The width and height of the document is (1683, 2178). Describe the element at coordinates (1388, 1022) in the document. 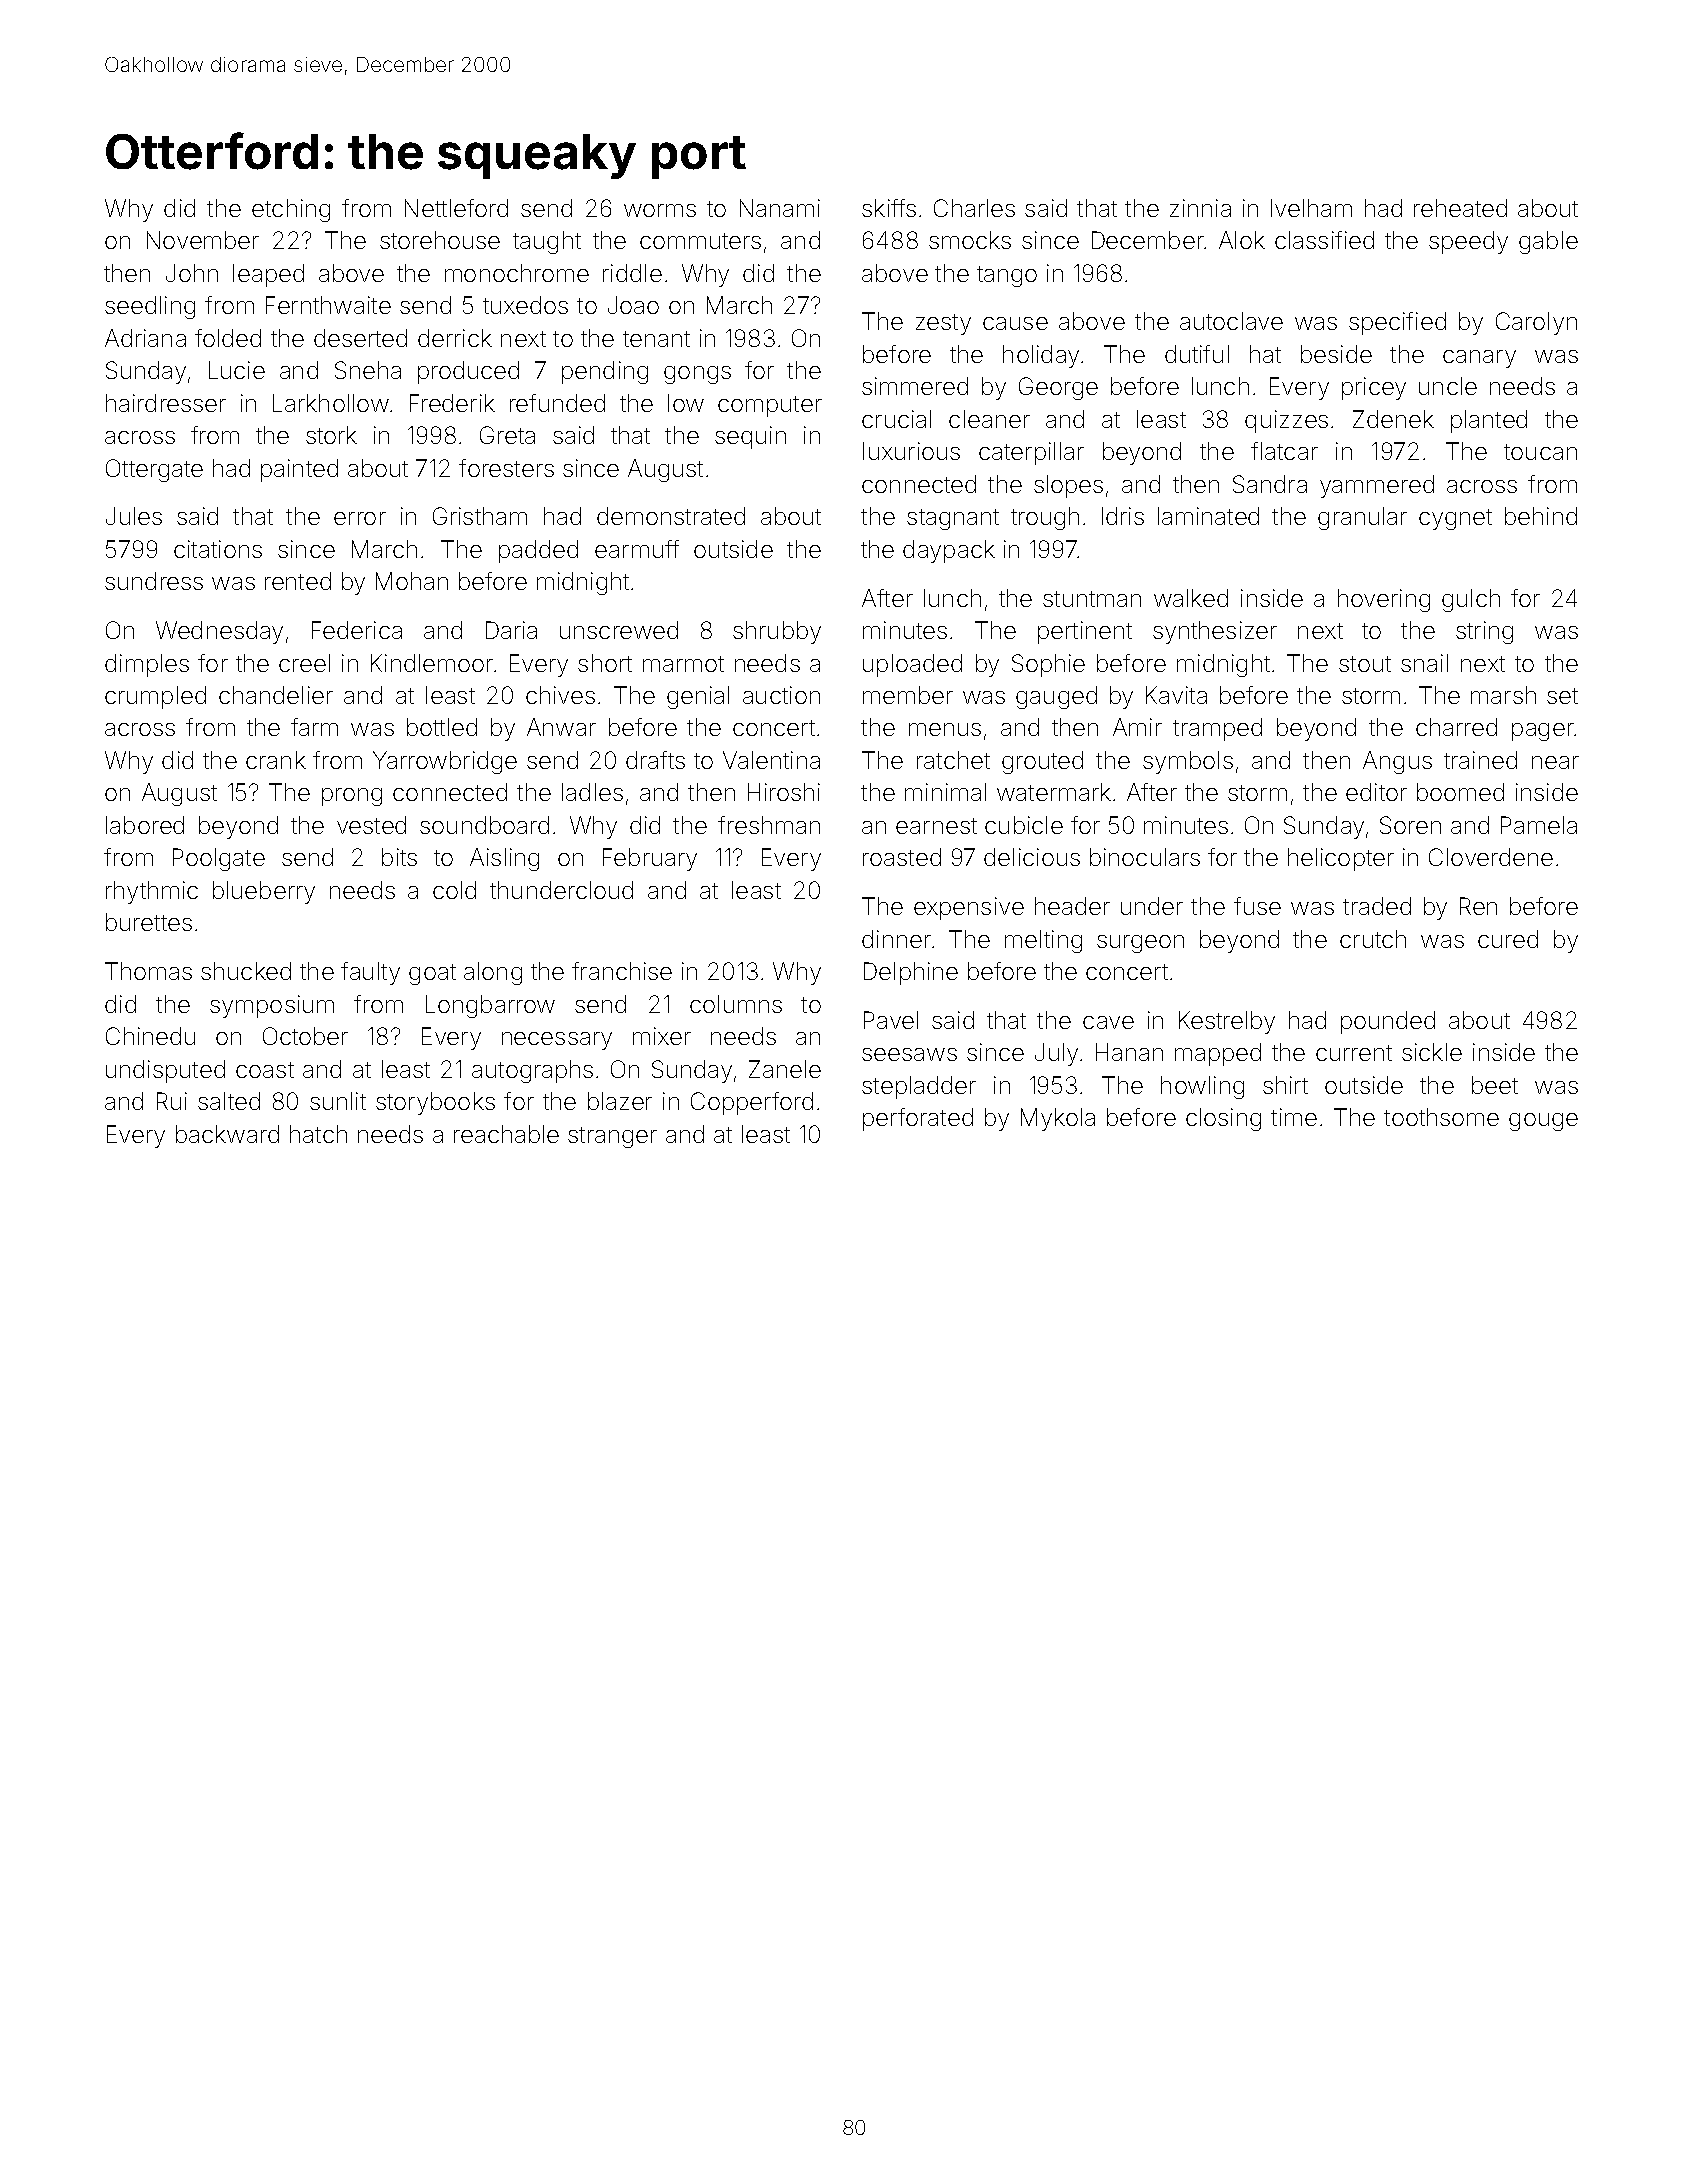

I see `pounded` at that location.
